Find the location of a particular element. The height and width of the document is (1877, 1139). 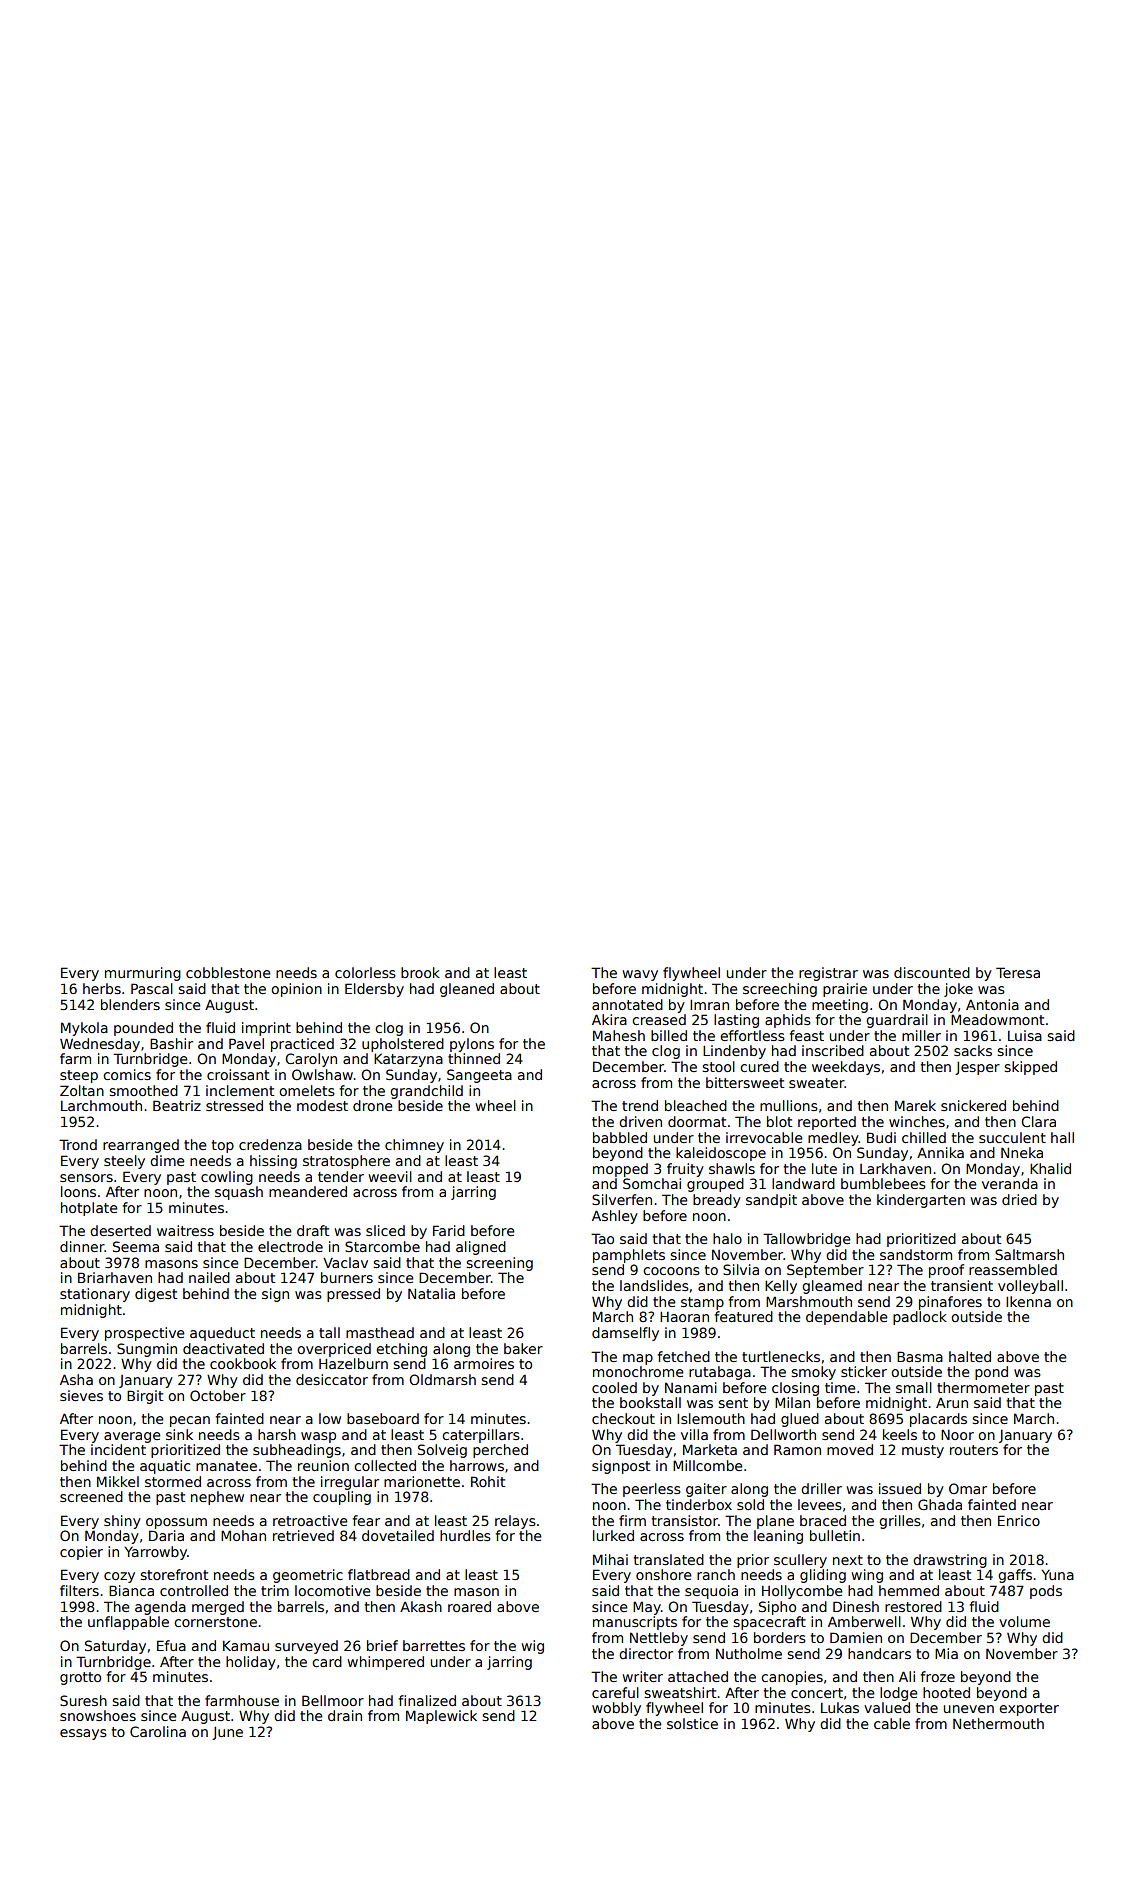

dried is located at coordinates (1019, 1199).
